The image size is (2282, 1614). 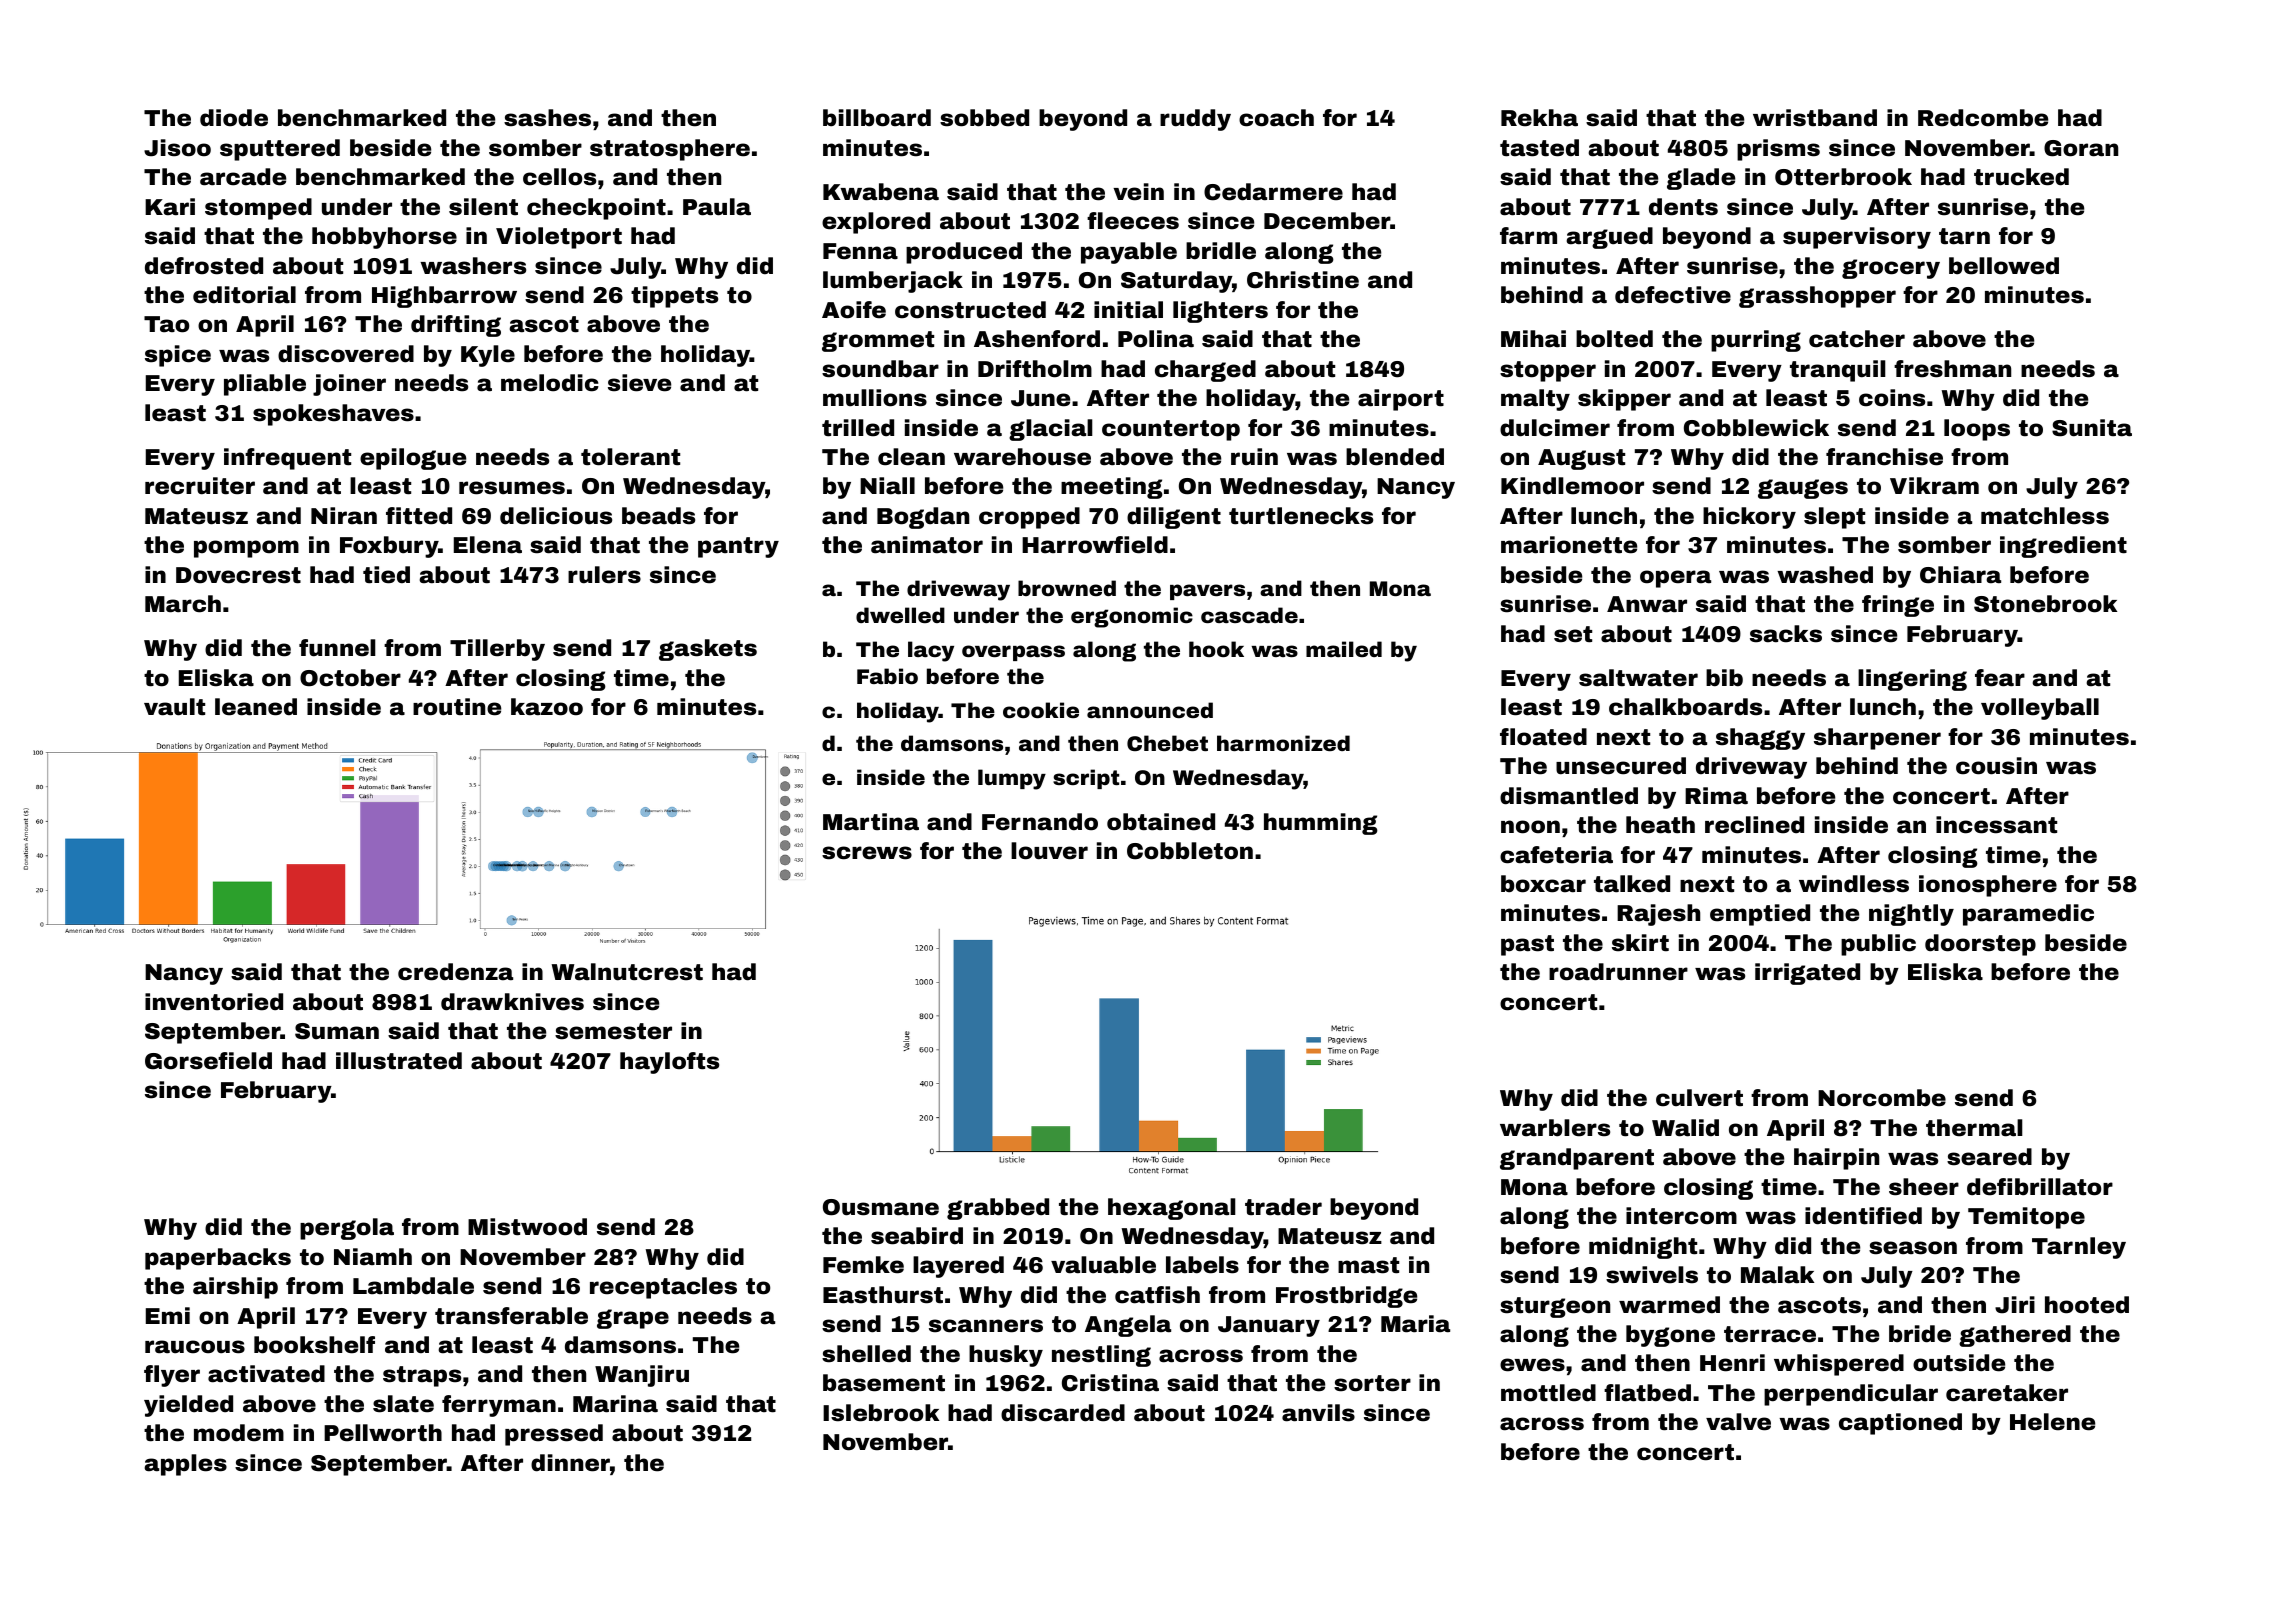 What do you see at coordinates (2092, 428) in the screenshot?
I see `Sunita` at bounding box center [2092, 428].
